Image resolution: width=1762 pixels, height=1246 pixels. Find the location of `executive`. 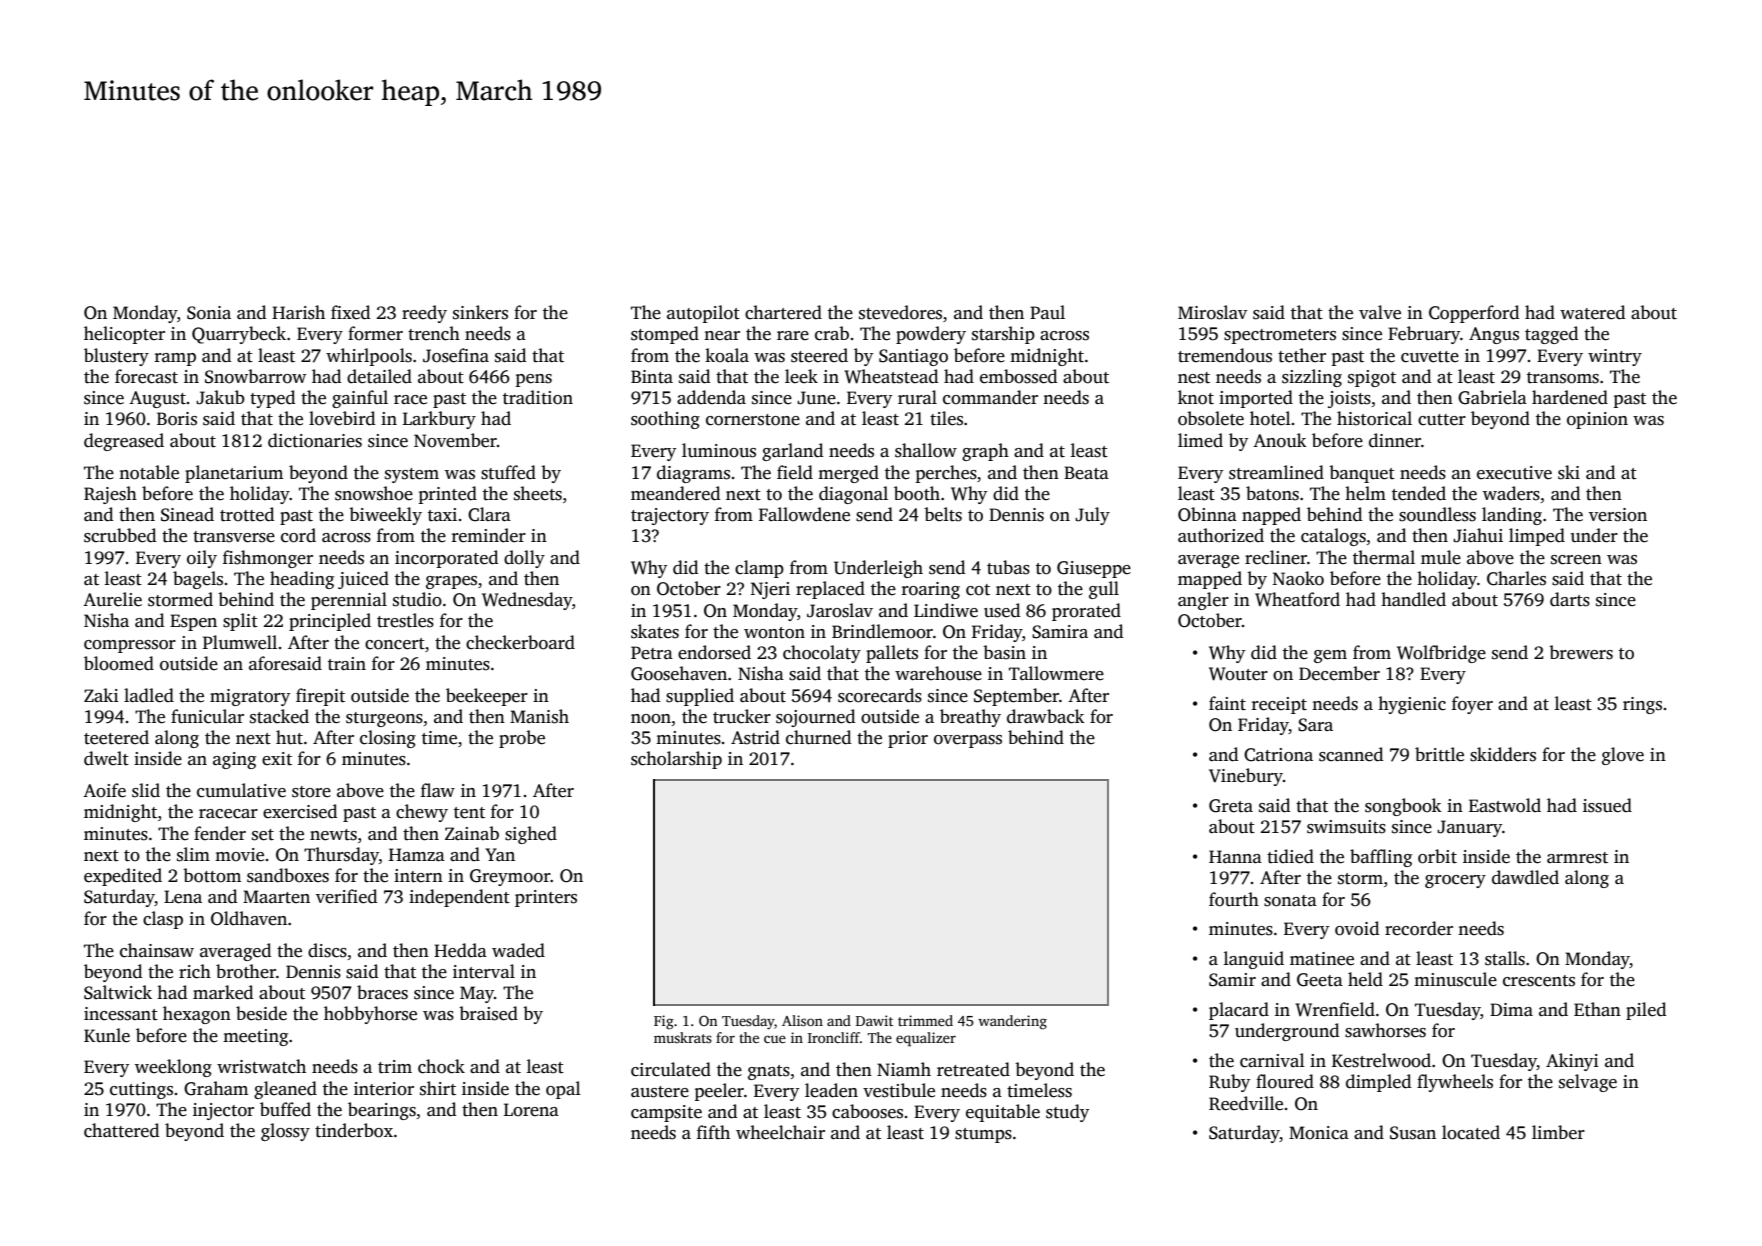

executive is located at coordinates (1514, 473).
